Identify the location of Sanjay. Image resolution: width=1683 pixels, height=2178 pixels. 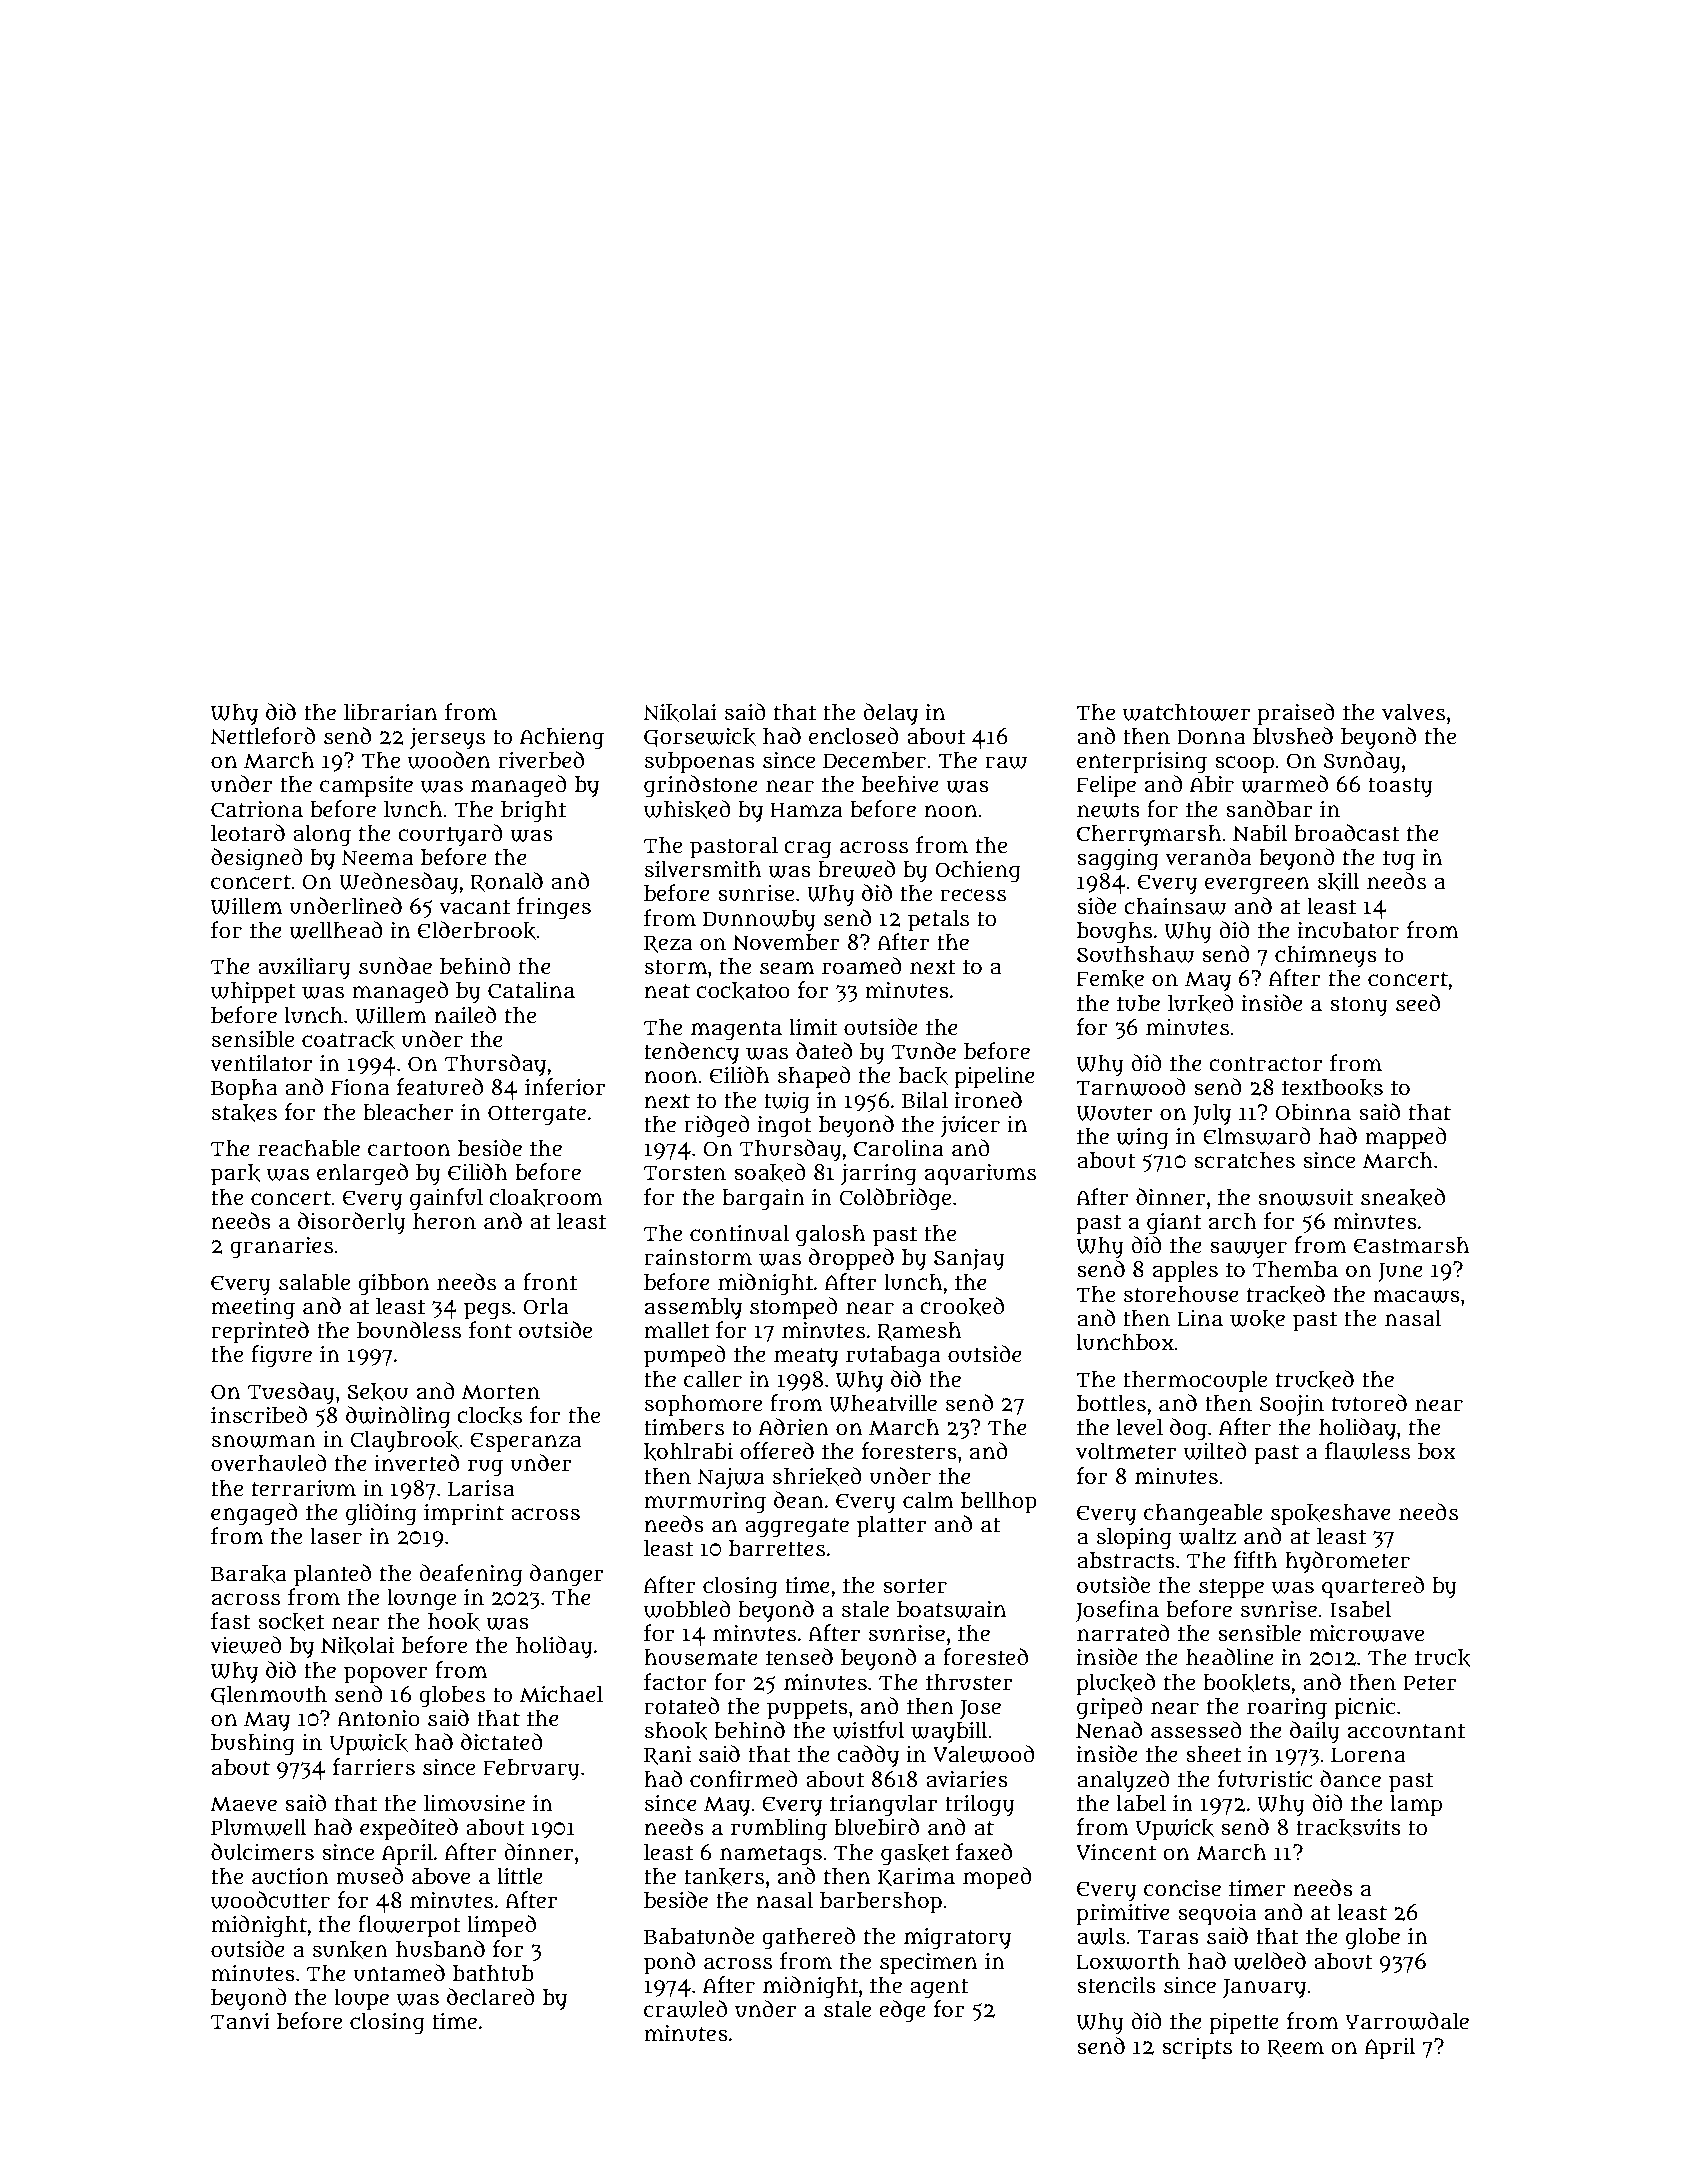
(969, 1260).
